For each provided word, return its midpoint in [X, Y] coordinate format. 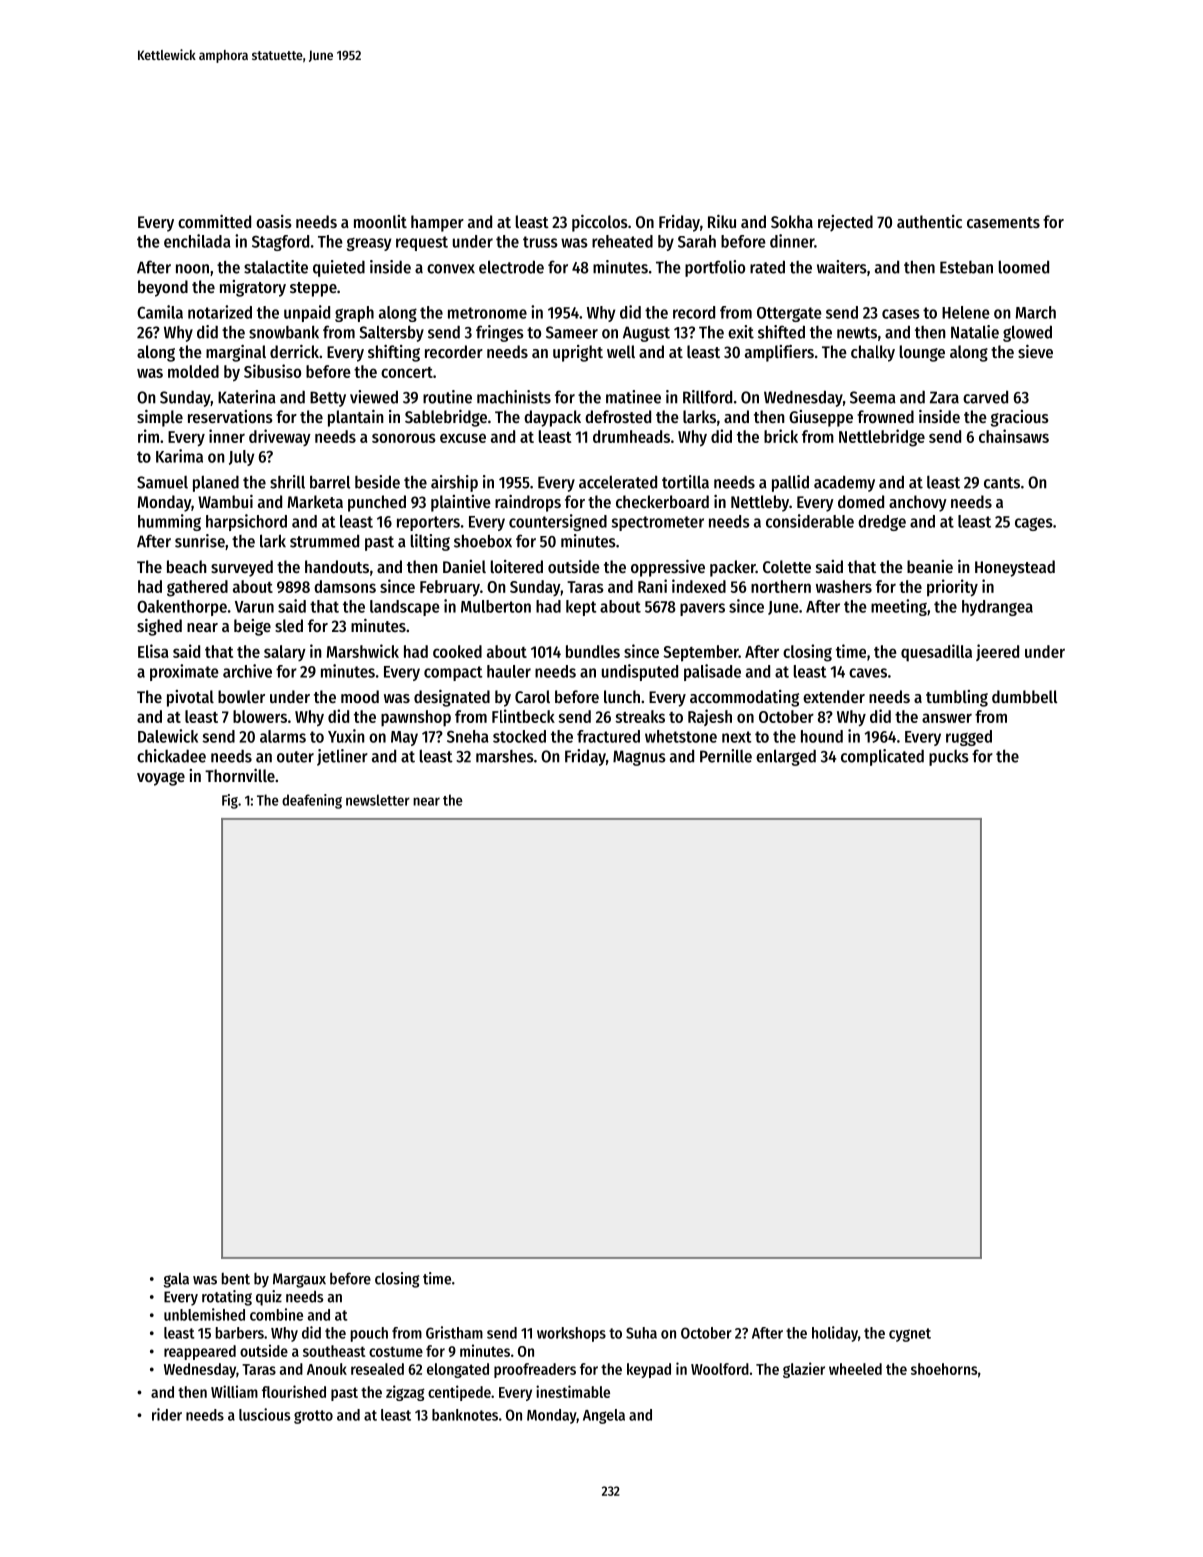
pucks [949, 758]
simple [160, 418]
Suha [641, 1333]
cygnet [910, 1335]
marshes [505, 756]
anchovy [918, 503]
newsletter [378, 800]
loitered [517, 566]
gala [176, 1280]
